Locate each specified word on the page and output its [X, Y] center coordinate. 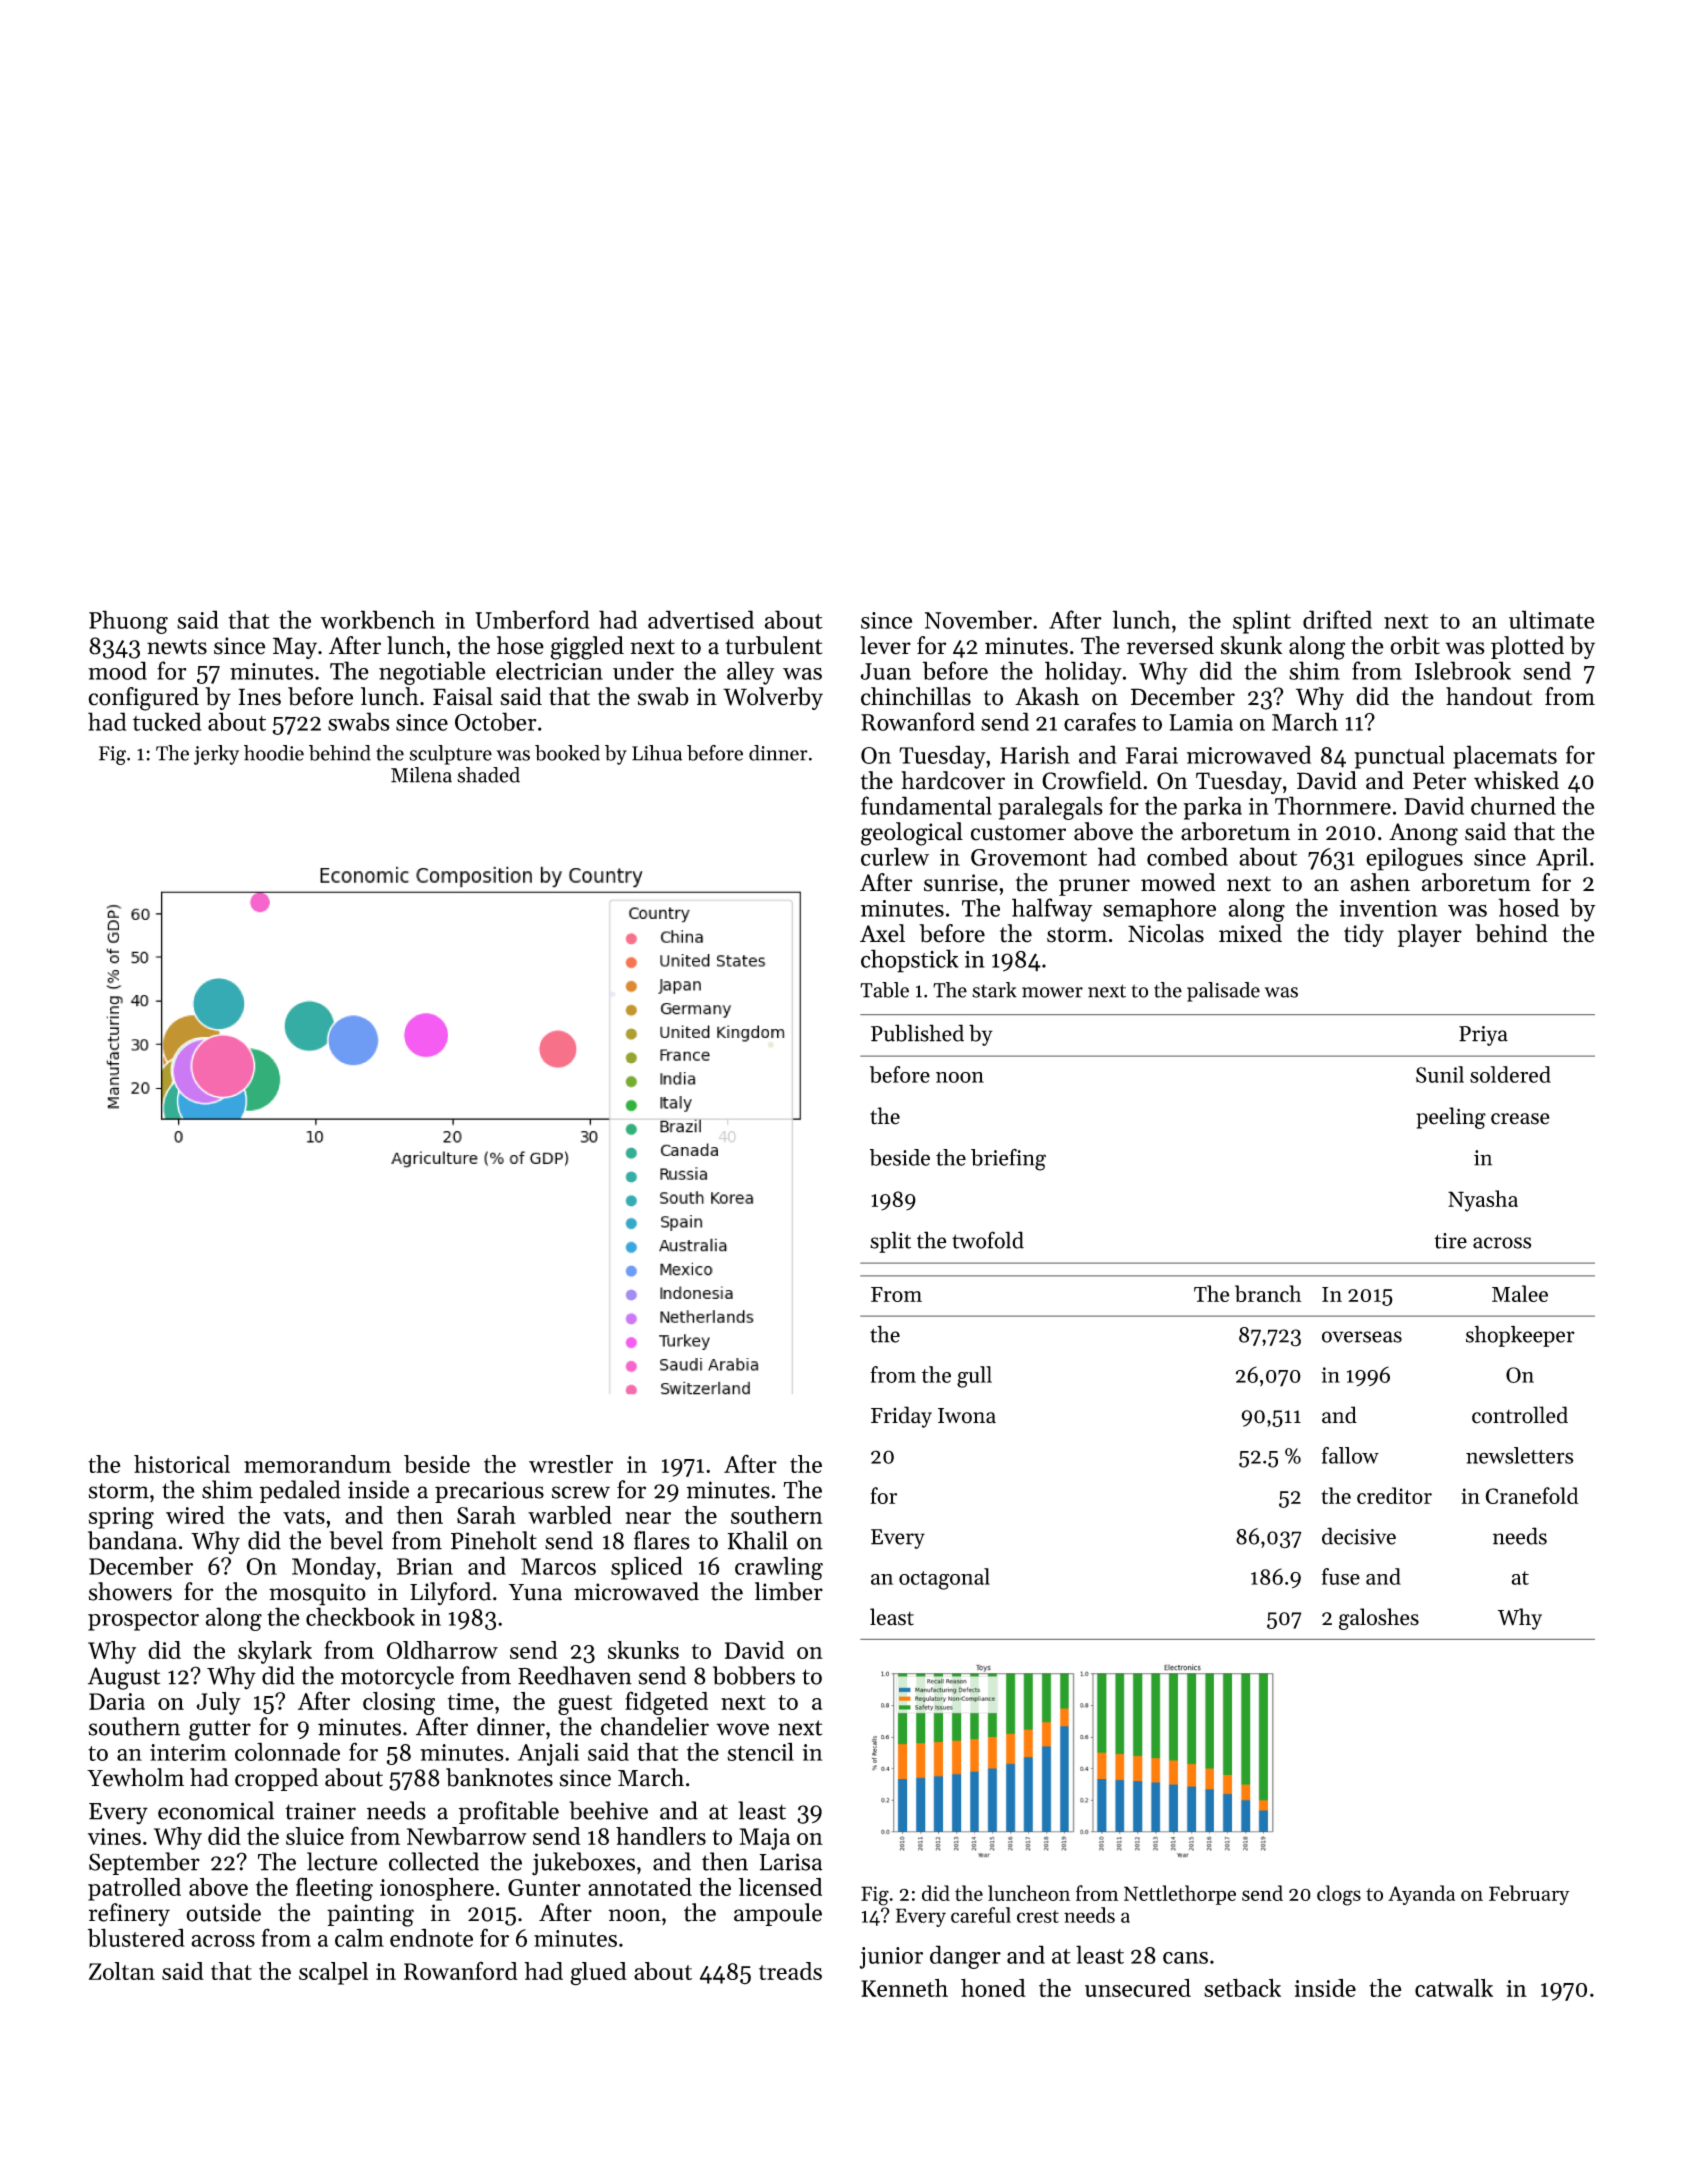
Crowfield [1092, 780]
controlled [1520, 1415]
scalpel [333, 1973]
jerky [216, 755]
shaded [488, 775]
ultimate [1551, 619]
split [890, 1242]
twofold [988, 1240]
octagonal [944, 1579]
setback [1242, 1987]
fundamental [926, 805]
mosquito [317, 1594]
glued [598, 1974]
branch [1268, 1293]
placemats [1505, 757]
